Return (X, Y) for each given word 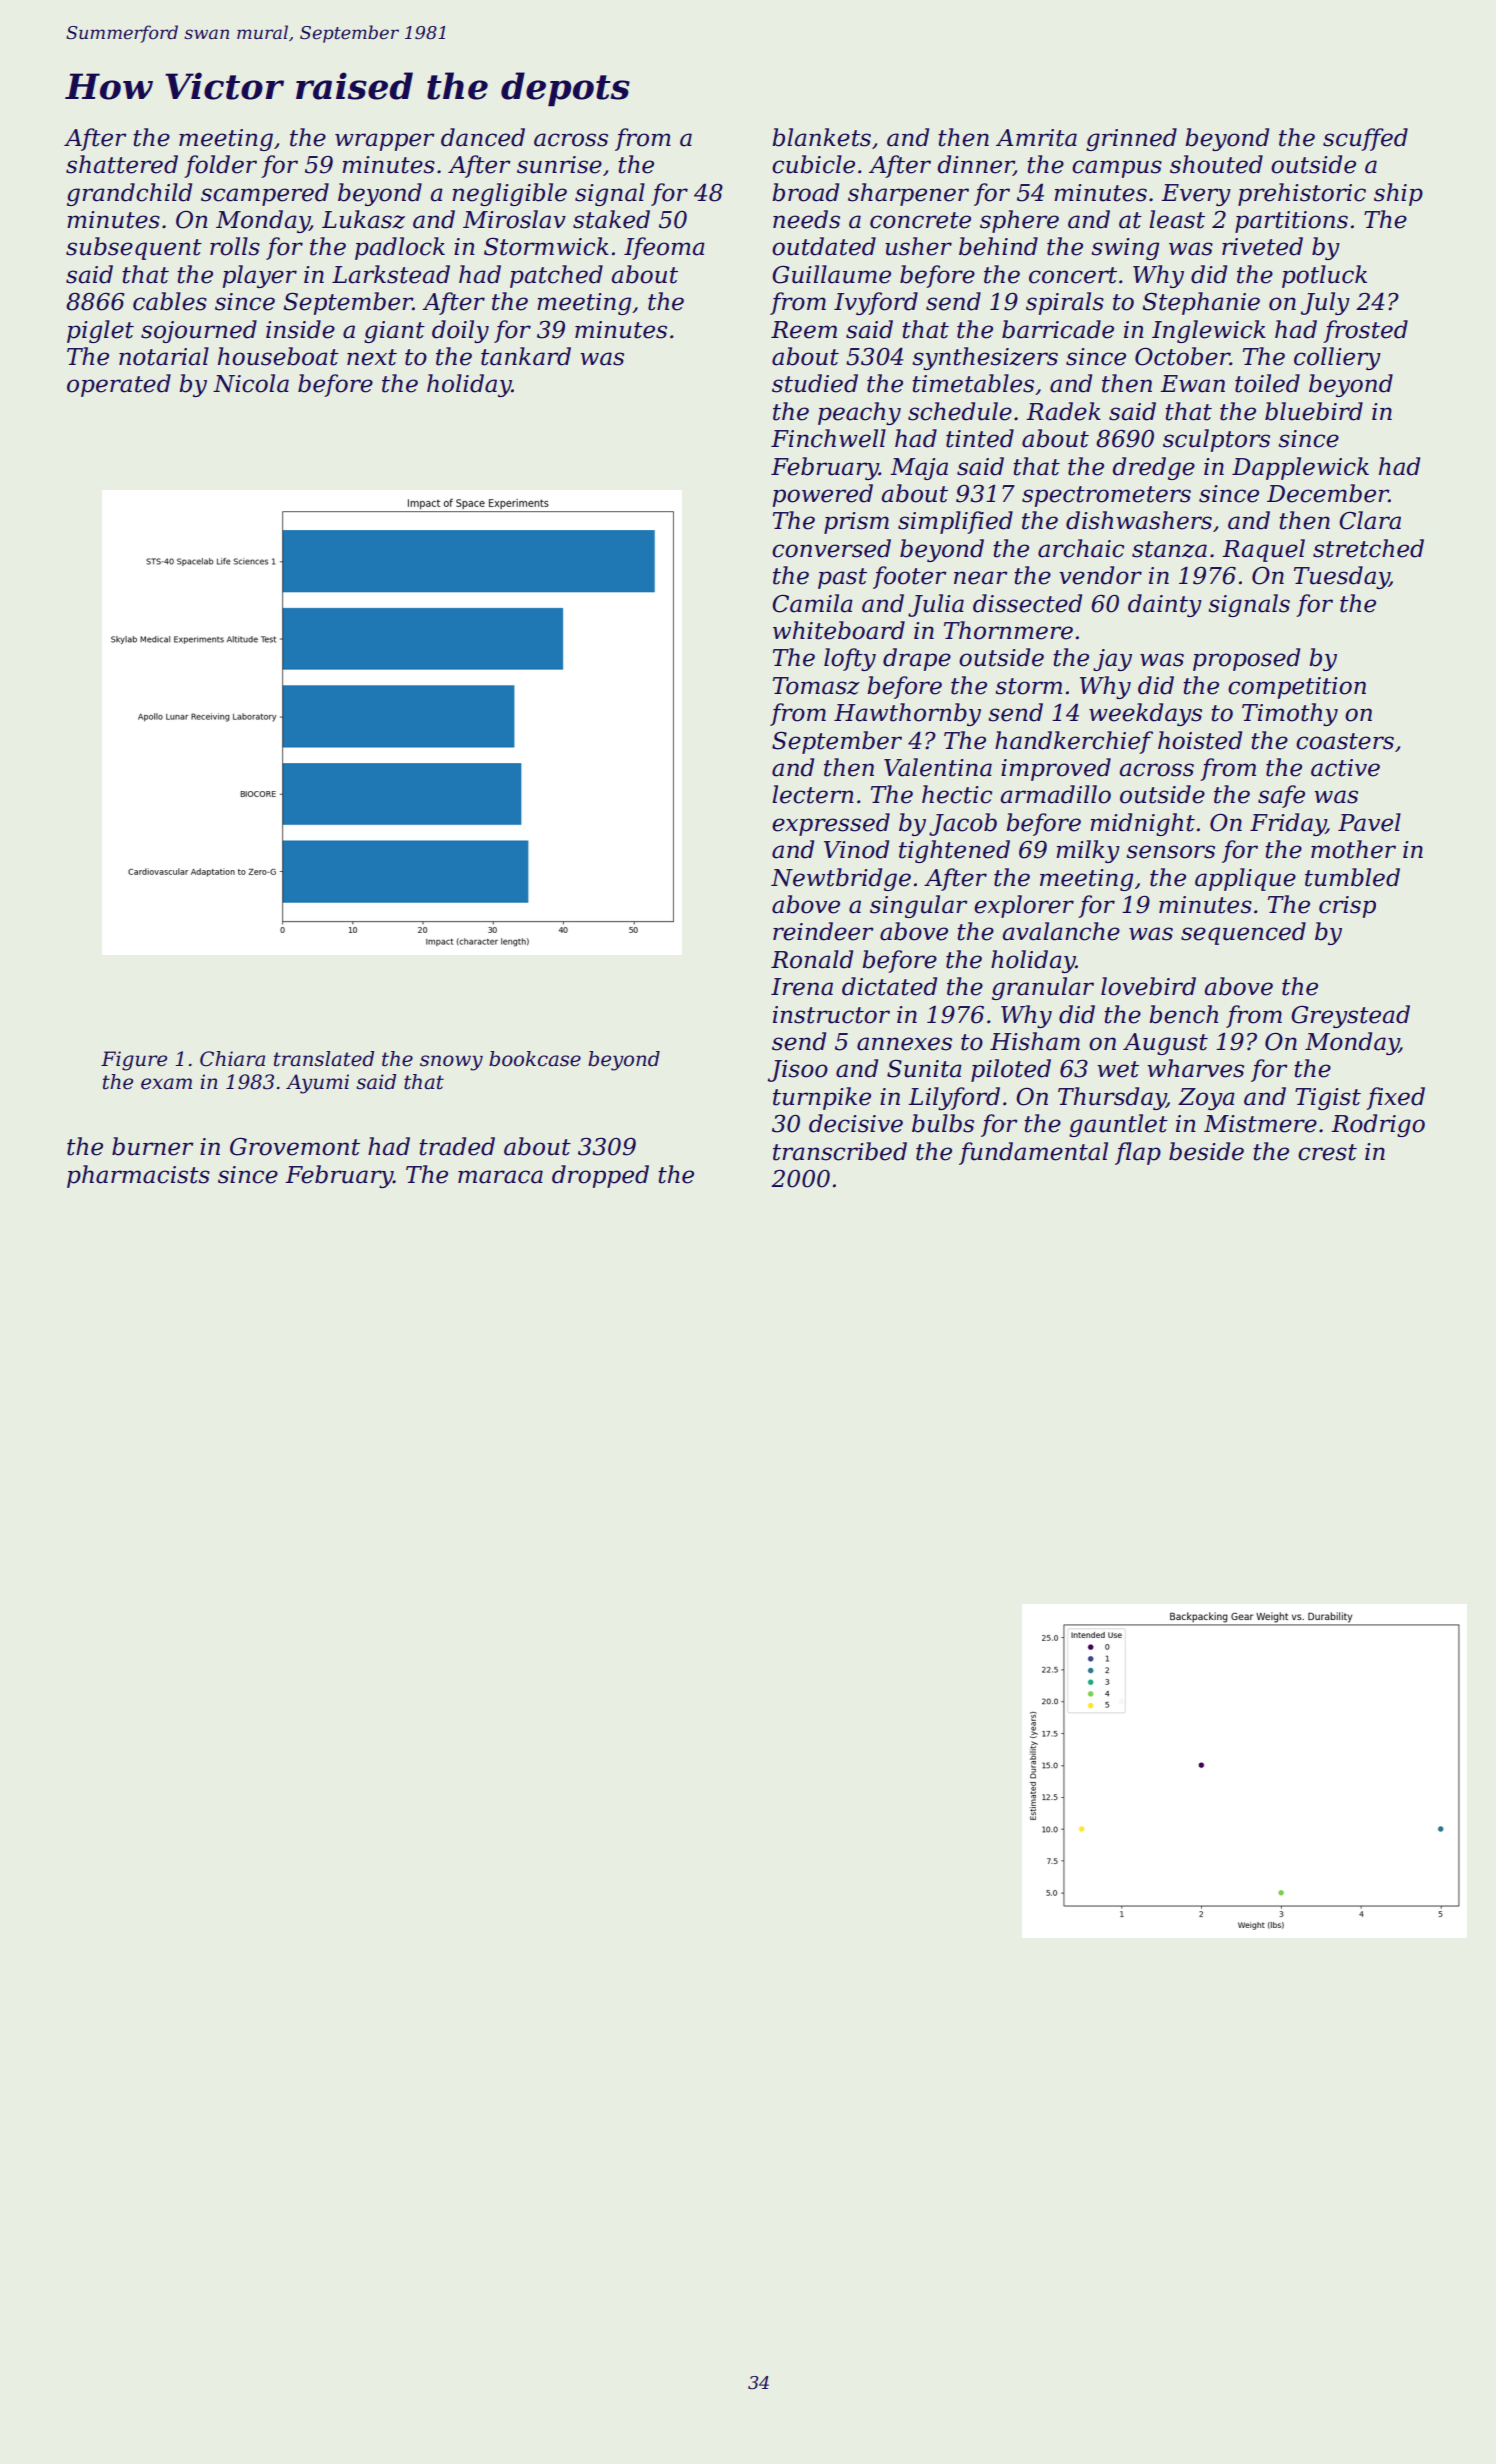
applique (1245, 879)
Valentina (938, 767)
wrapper (385, 142)
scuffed (1365, 139)
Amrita (1036, 138)
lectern (813, 794)
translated (324, 1059)
